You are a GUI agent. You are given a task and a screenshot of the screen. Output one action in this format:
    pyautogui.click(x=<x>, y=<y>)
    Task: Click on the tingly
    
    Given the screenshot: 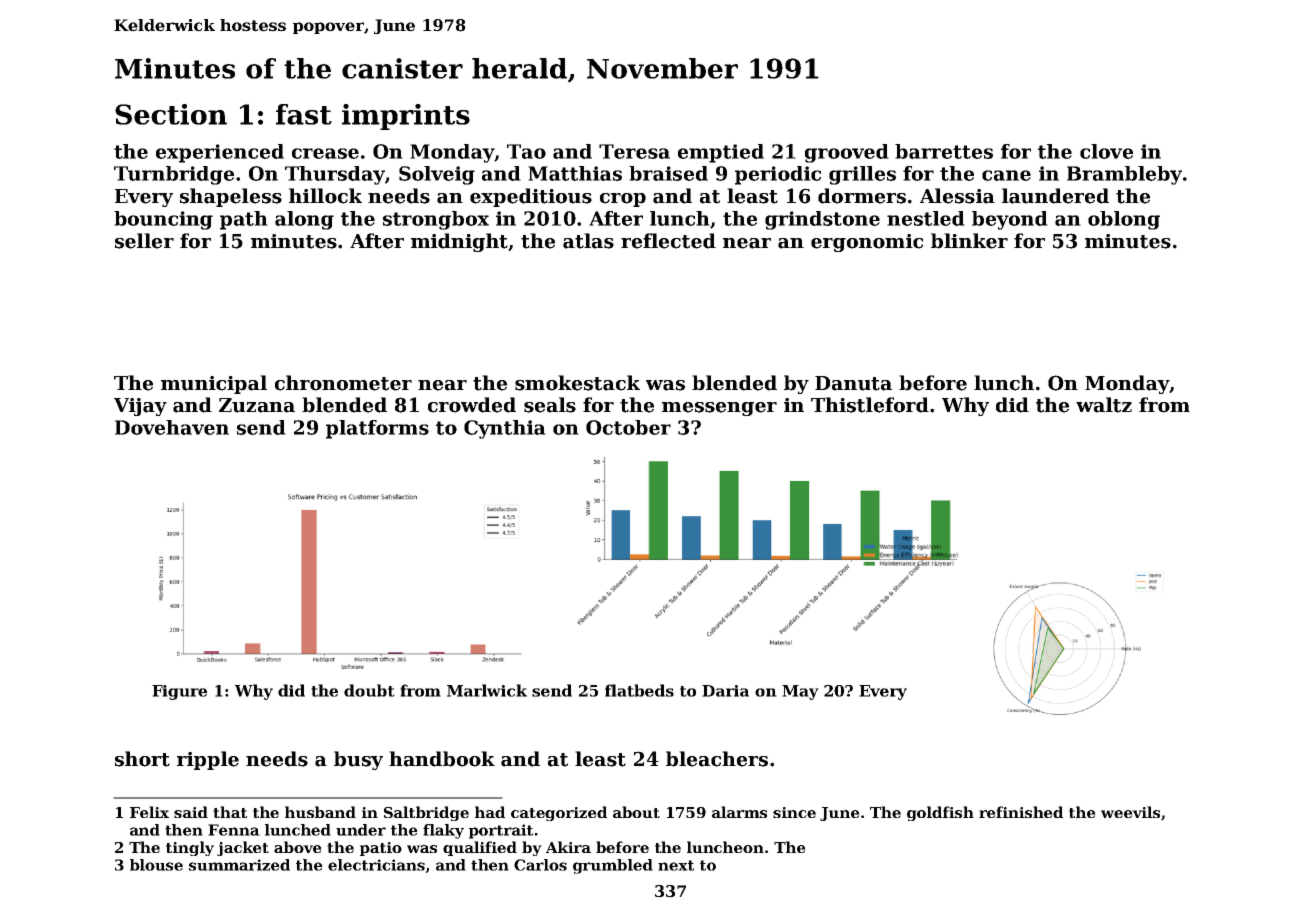 What is the action you would take?
    pyautogui.click(x=190, y=848)
